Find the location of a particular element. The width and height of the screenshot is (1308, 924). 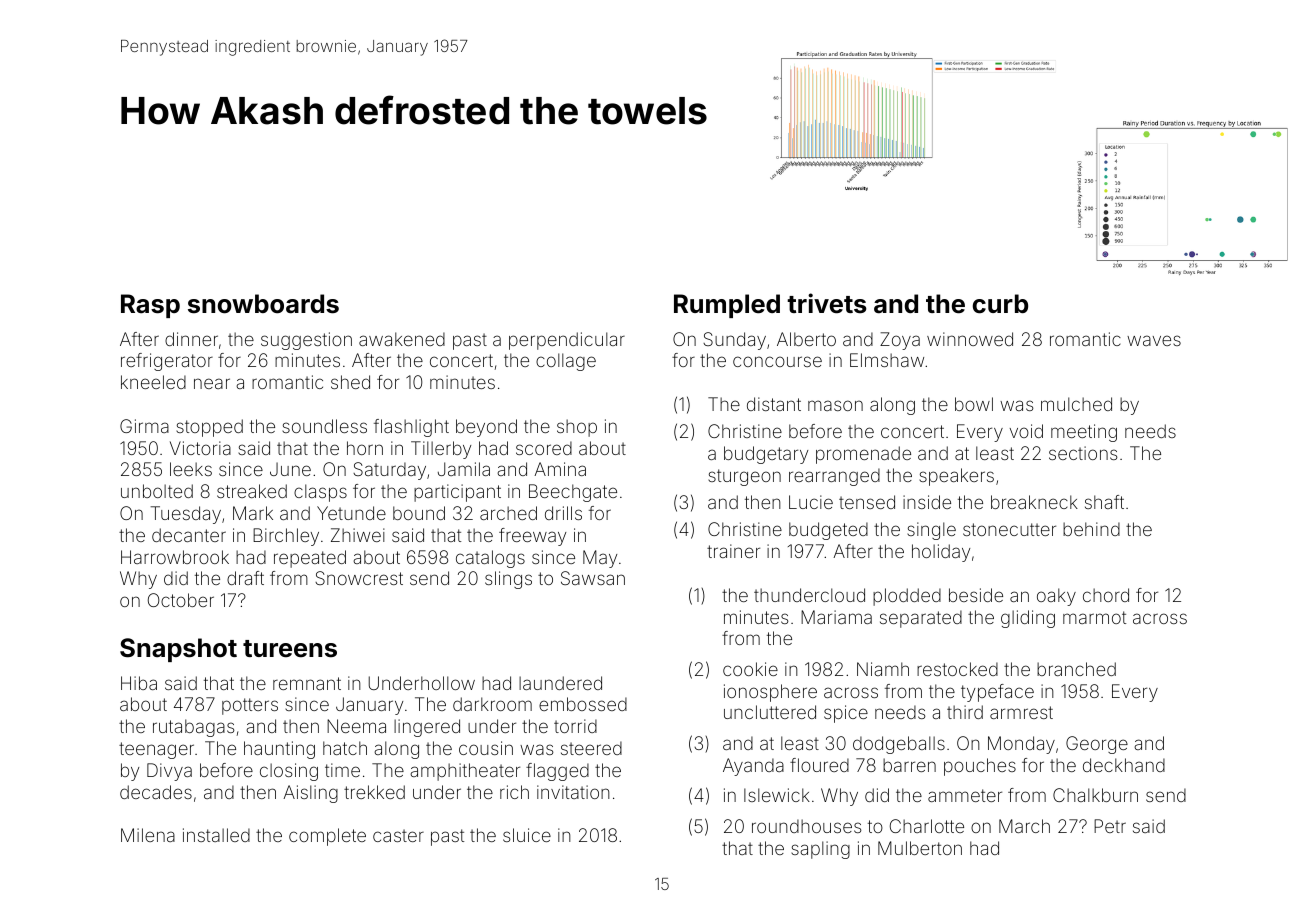

decanter is located at coordinates (189, 535).
